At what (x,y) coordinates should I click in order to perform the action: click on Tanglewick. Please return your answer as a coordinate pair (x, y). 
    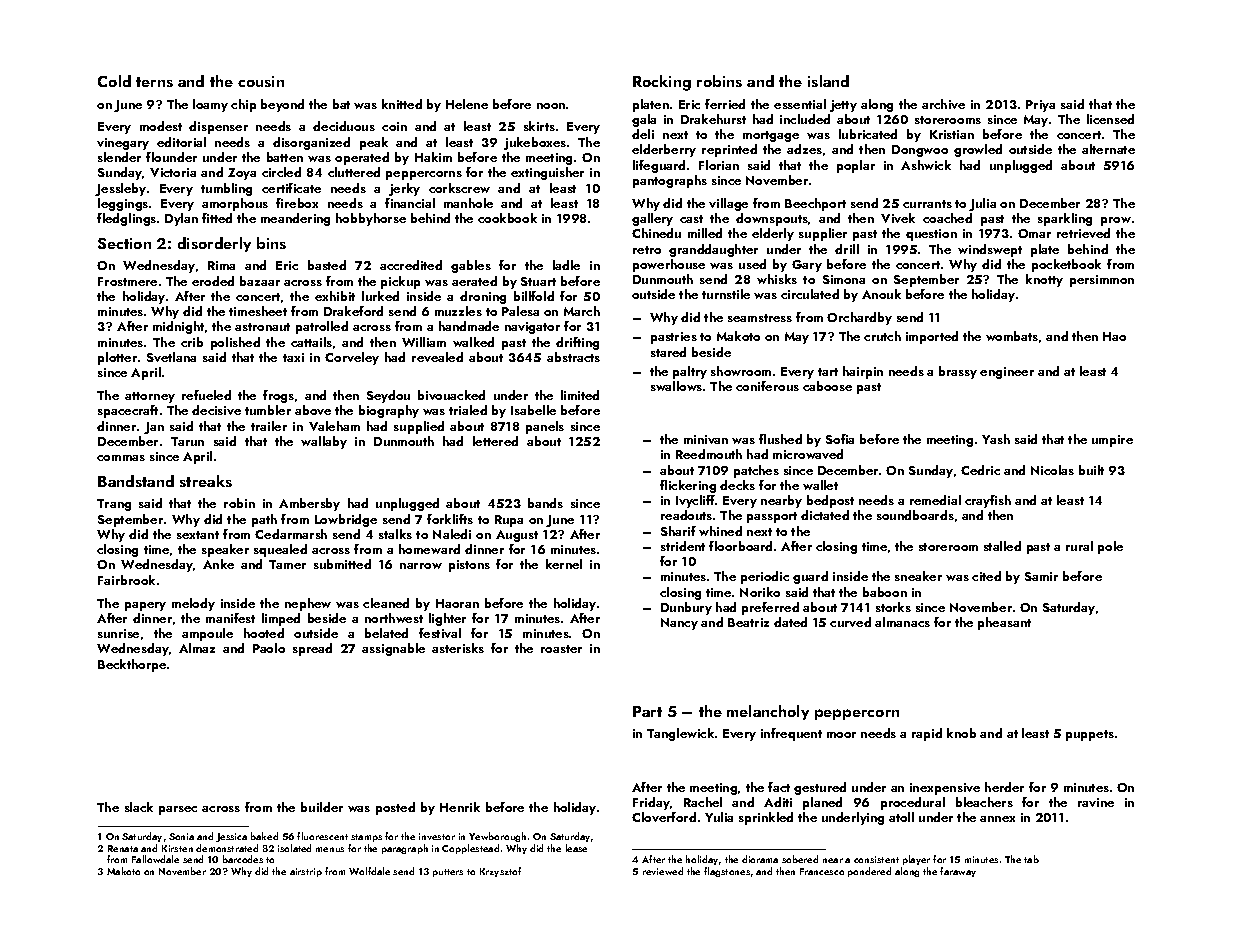
    Looking at the image, I should click on (680, 734).
